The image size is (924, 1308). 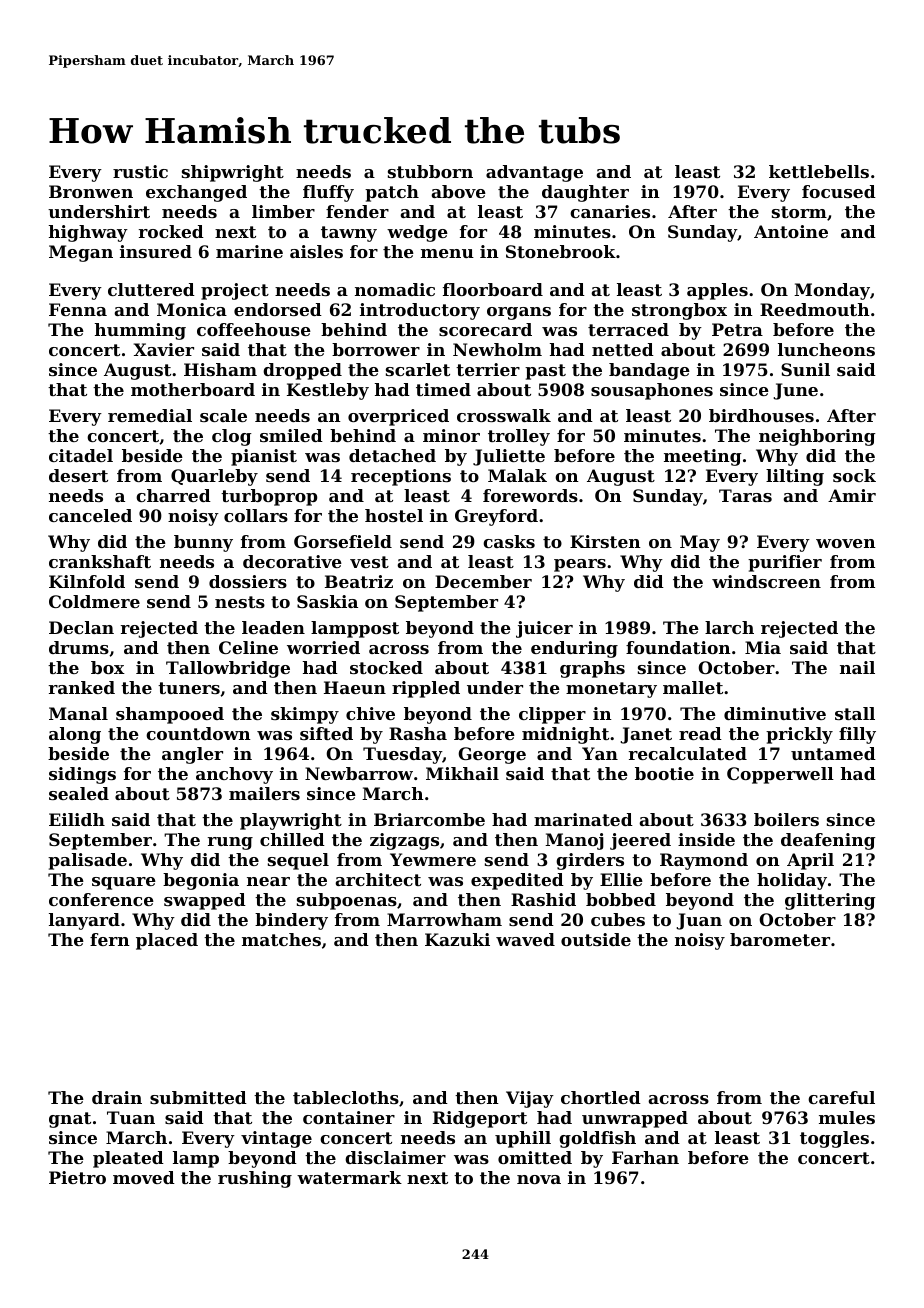 What do you see at coordinates (255, 1179) in the screenshot?
I see `rushing` at bounding box center [255, 1179].
